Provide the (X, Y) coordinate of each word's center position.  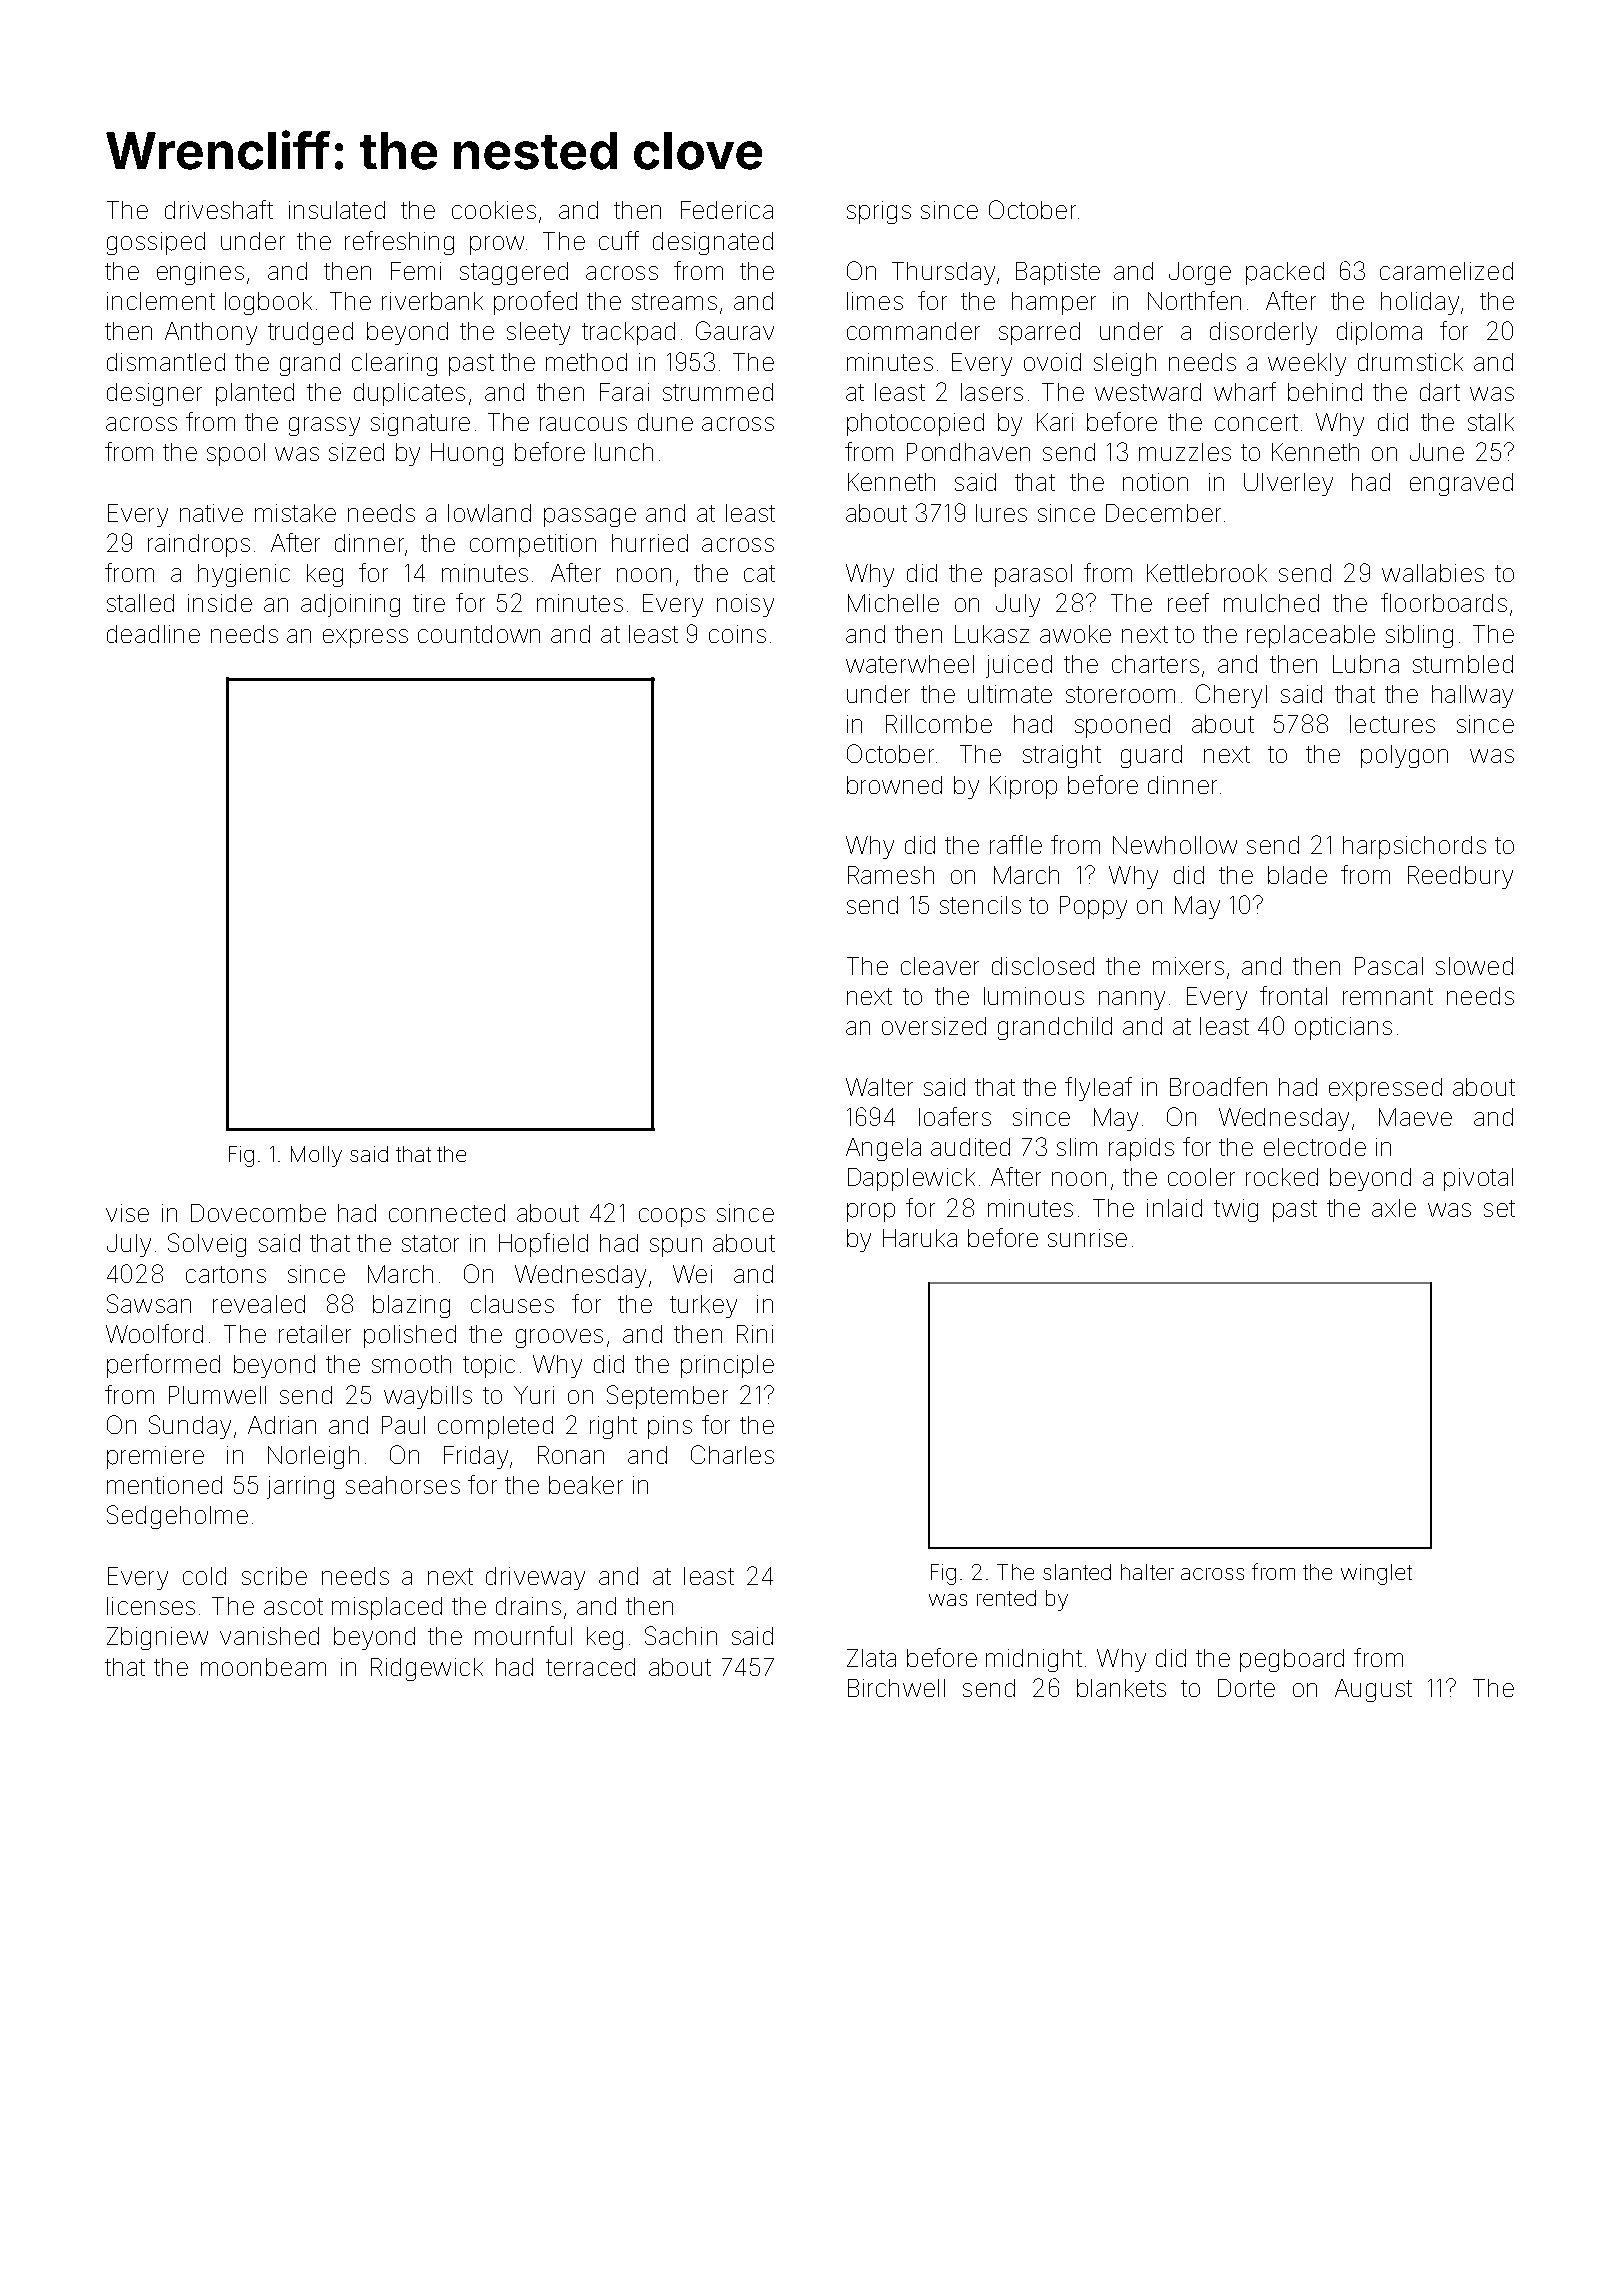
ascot (293, 1606)
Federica (727, 210)
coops (672, 1217)
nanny (1132, 1000)
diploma (1379, 333)
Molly (316, 1156)
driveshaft (219, 209)
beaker (586, 1485)
